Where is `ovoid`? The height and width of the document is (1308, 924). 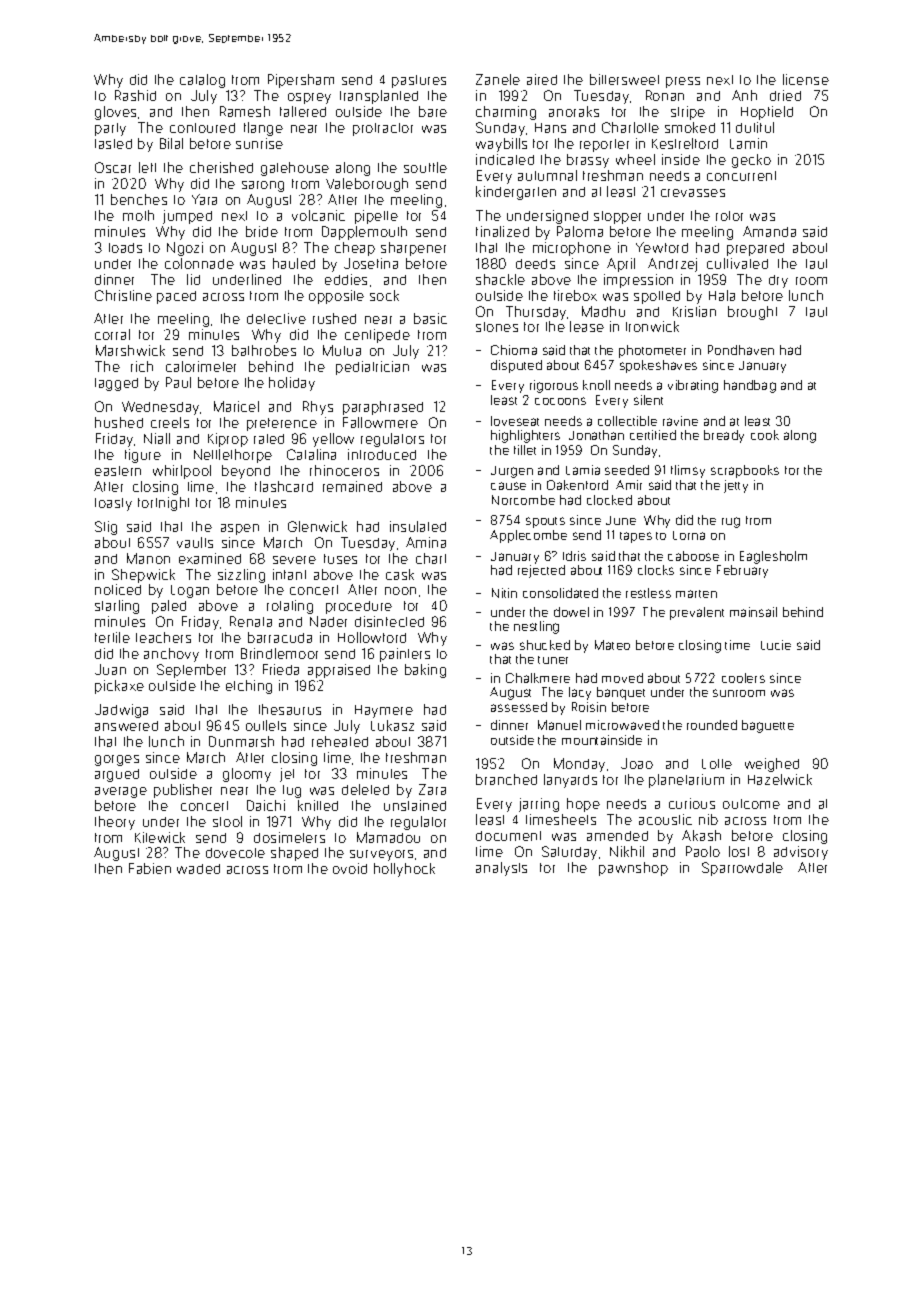
ovoid is located at coordinates (350, 868).
